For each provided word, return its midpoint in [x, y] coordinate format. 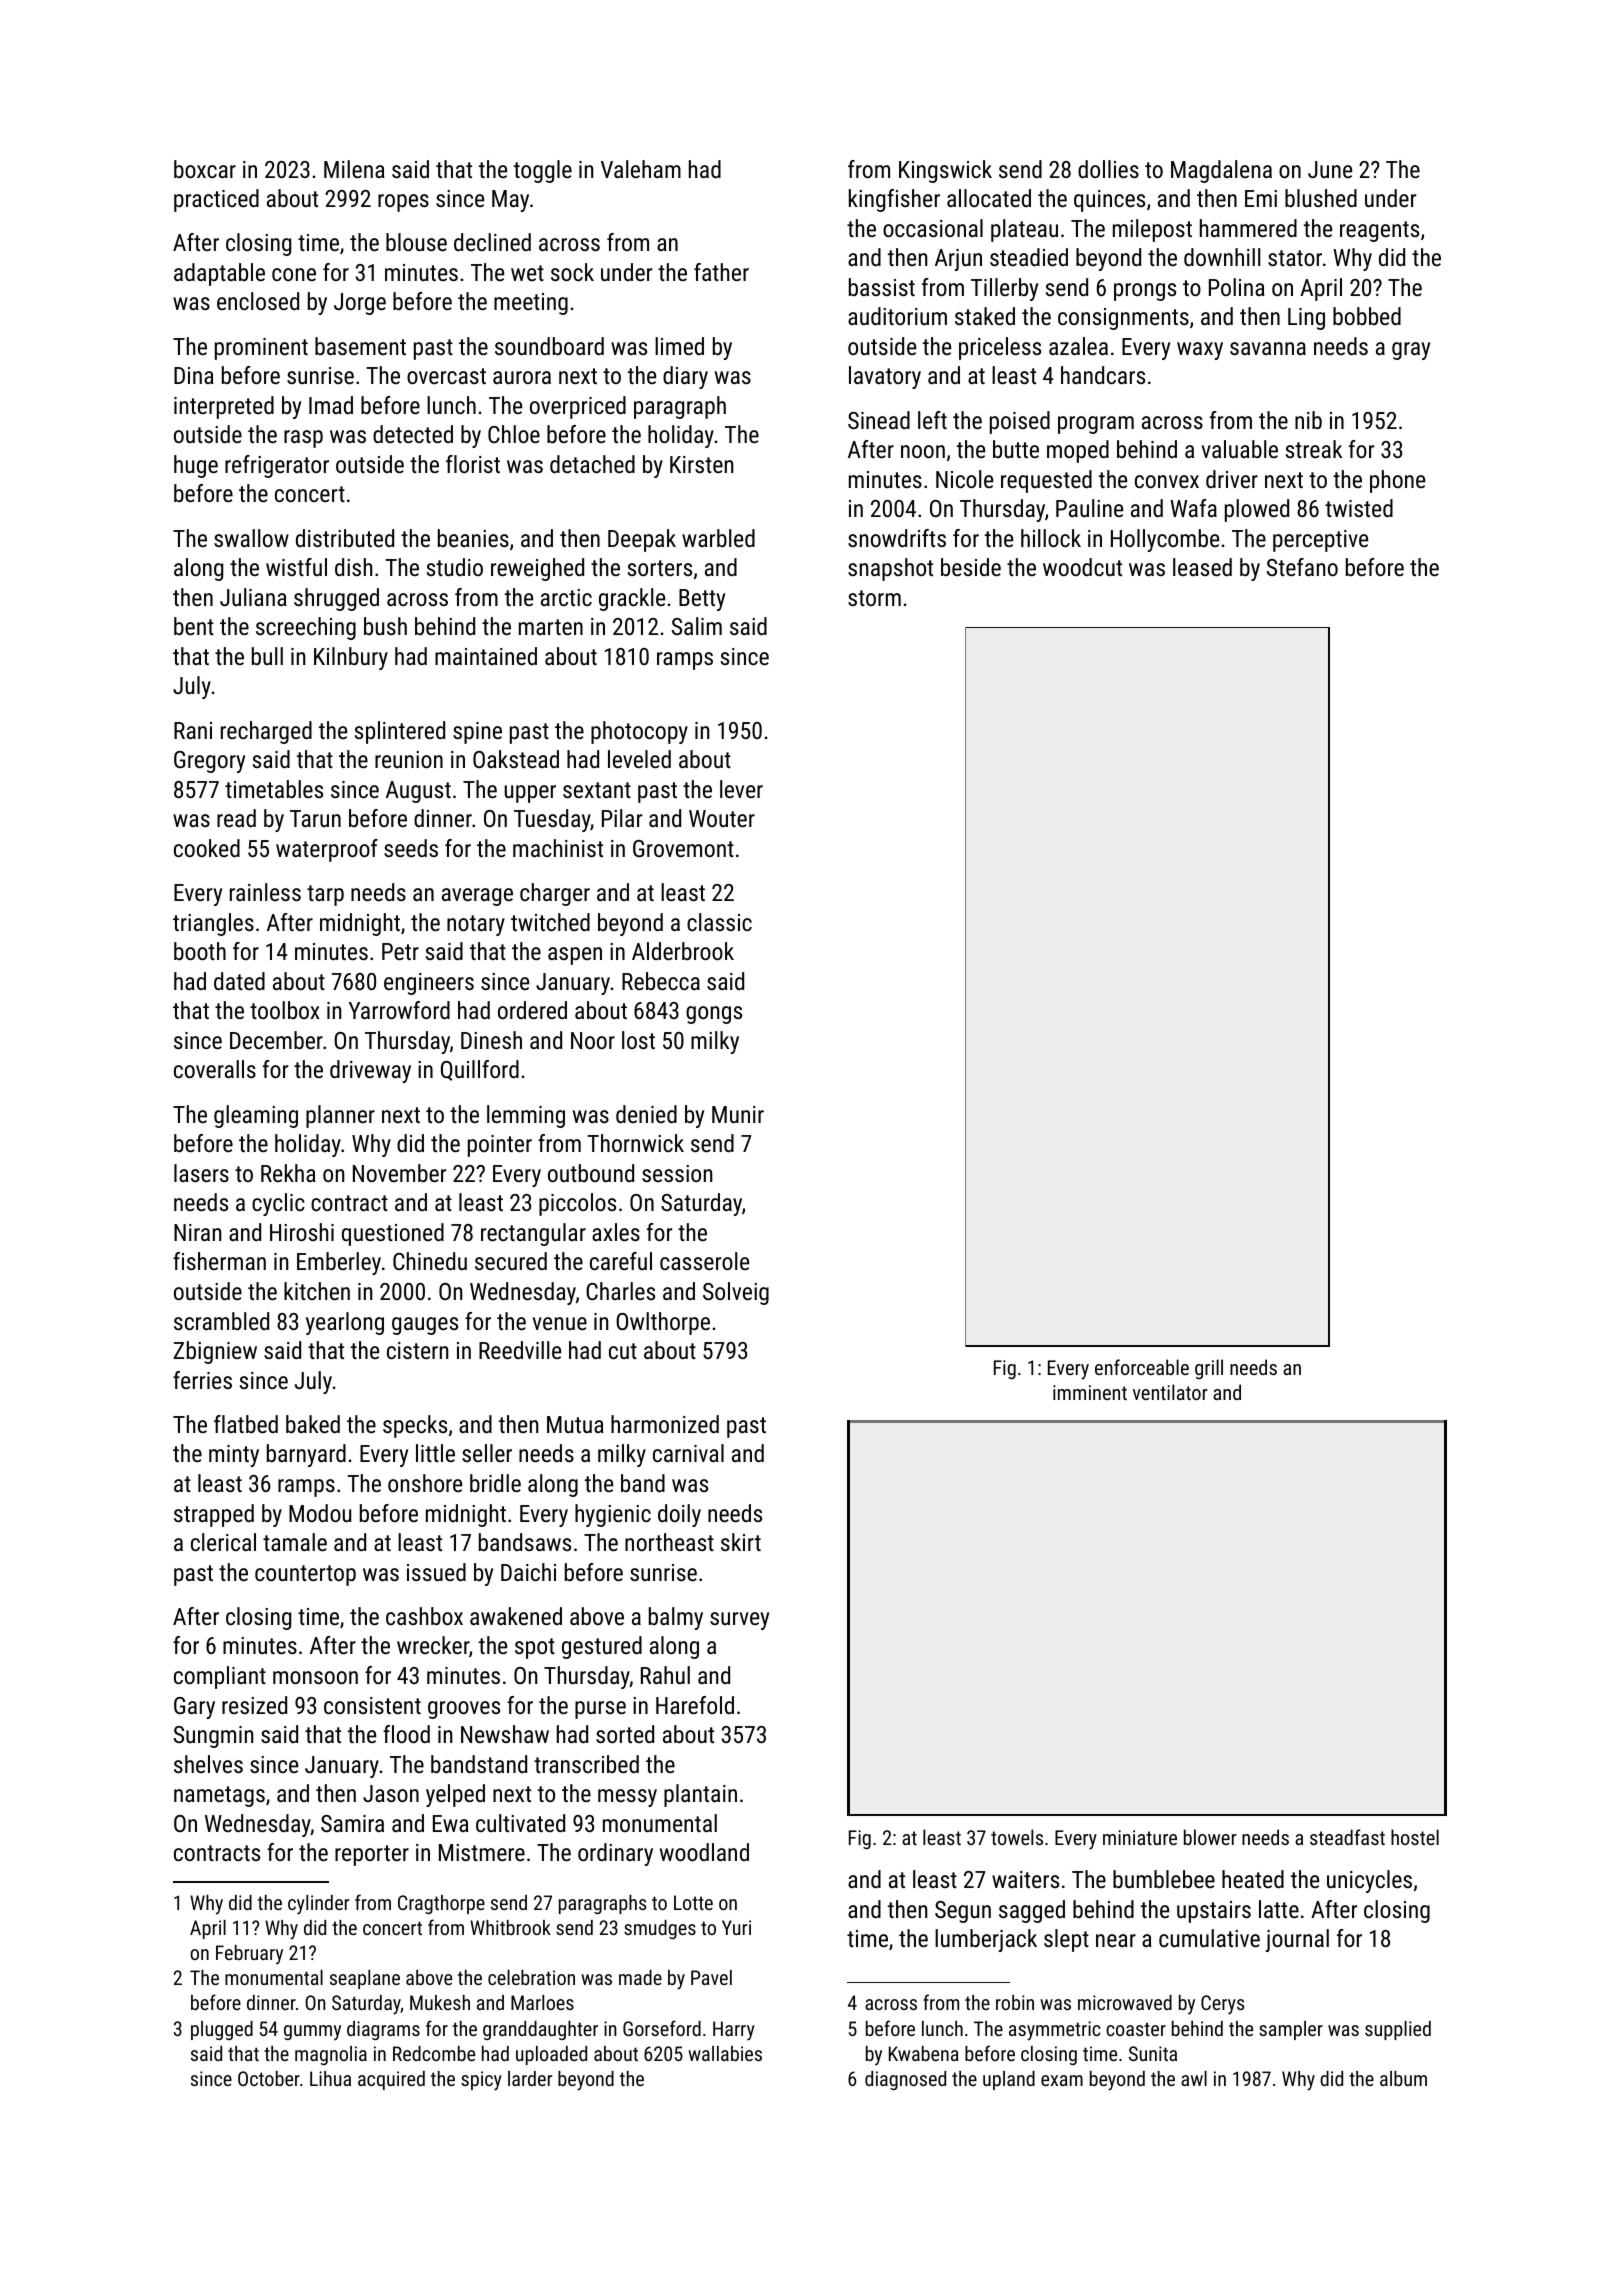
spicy [481, 2081]
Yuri [736, 1927]
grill [1209, 1369]
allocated [989, 198]
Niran [197, 1232]
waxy [1200, 351]
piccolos [577, 1204]
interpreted [224, 407]
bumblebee [1164, 1879]
